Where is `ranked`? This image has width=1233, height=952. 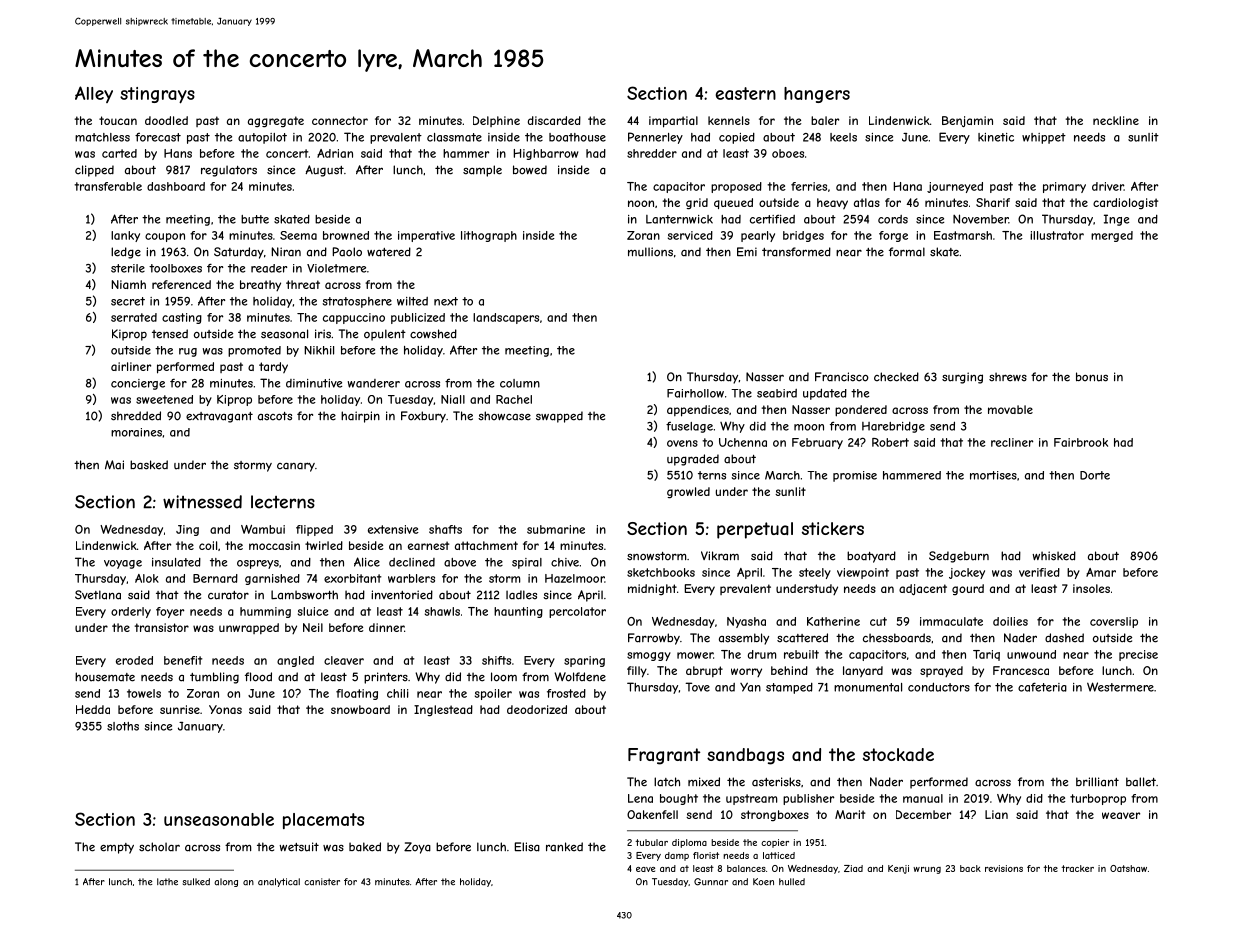
ranked is located at coordinates (564, 847).
